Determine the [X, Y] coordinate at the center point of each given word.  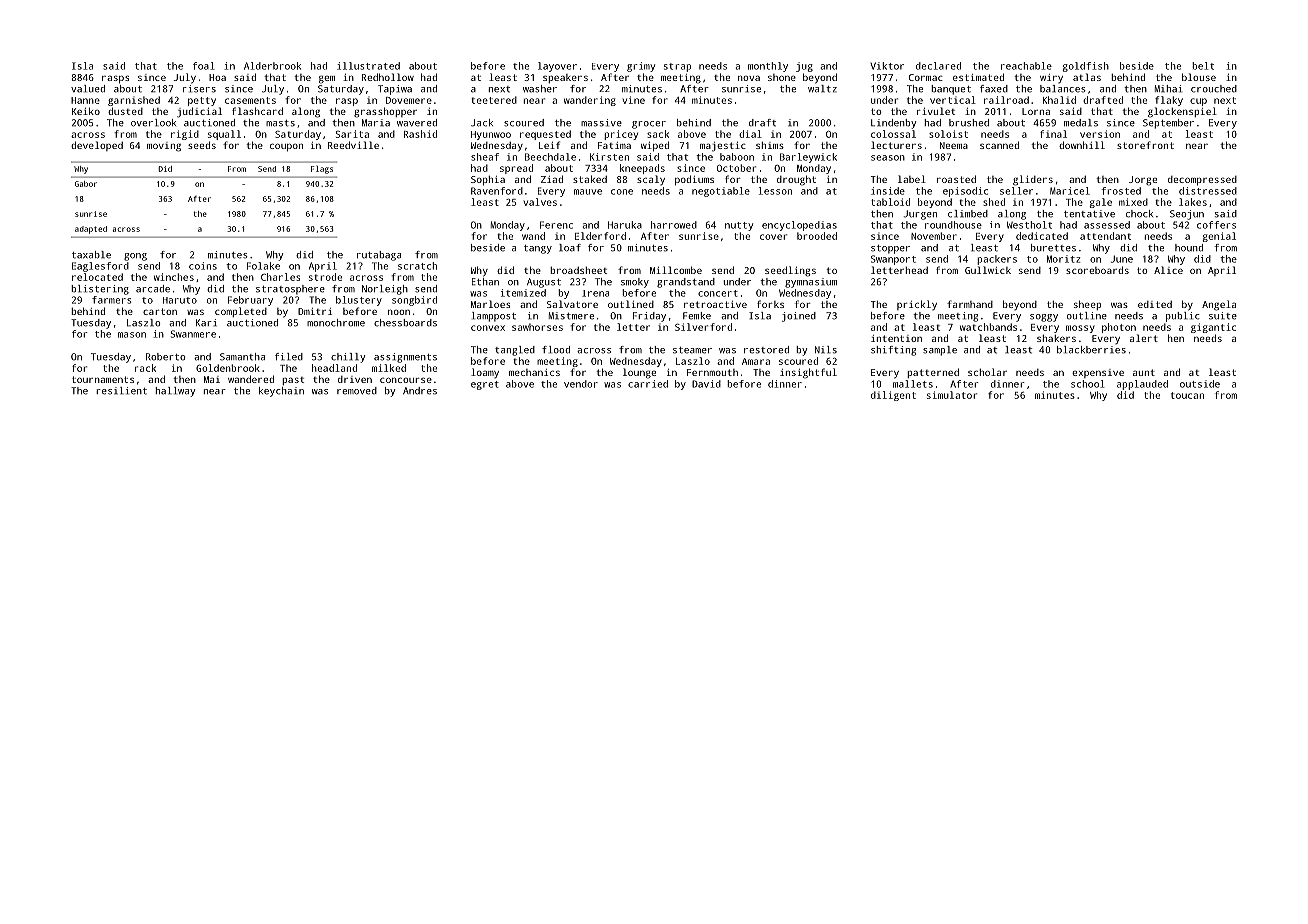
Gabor [86, 184]
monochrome [336, 323]
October [736, 168]
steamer [692, 350]
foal [204, 66]
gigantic [1213, 328]
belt [1203, 66]
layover [557, 67]
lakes [1193, 202]
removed [357, 391]
